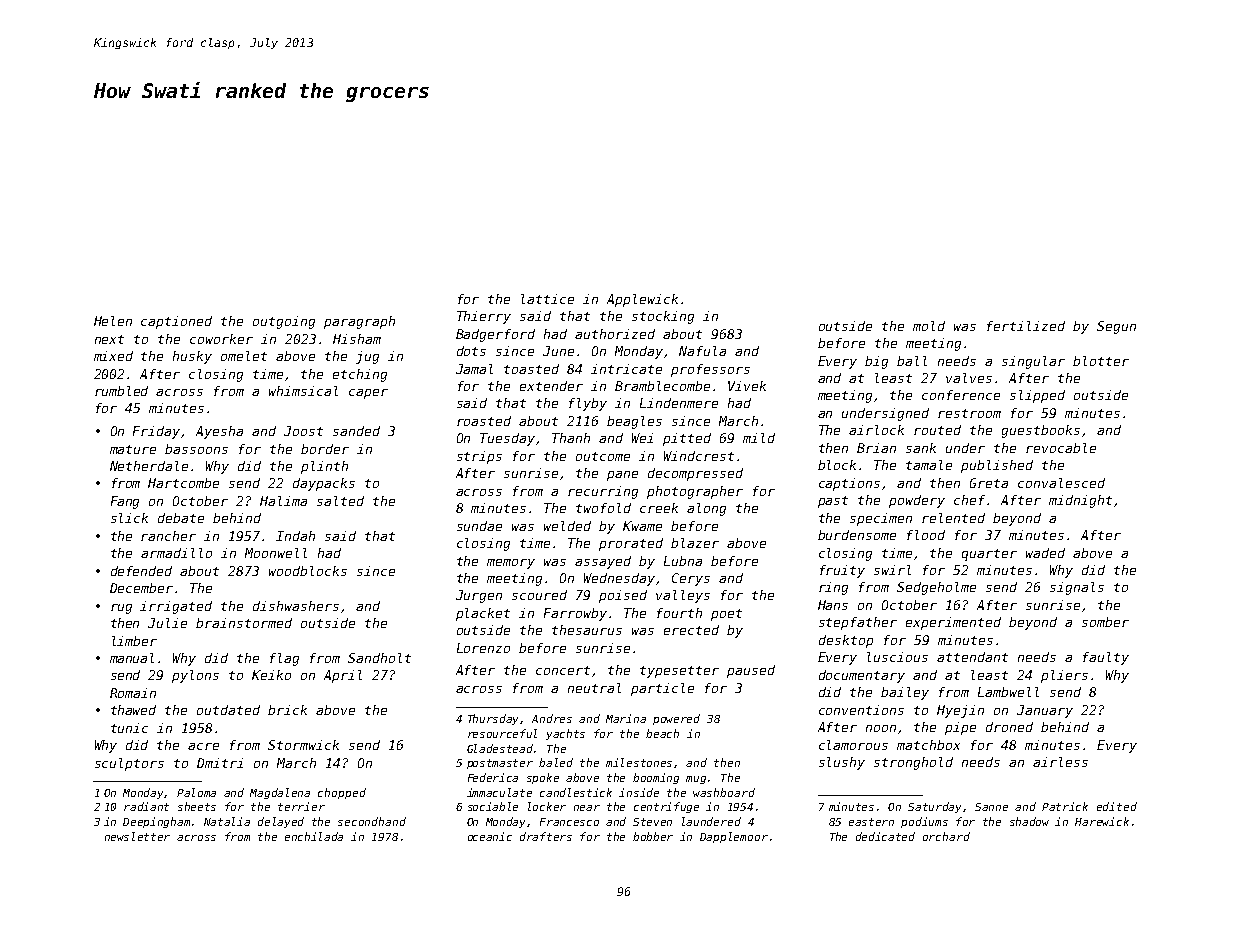  I want to click on outgoing, so click(284, 322).
